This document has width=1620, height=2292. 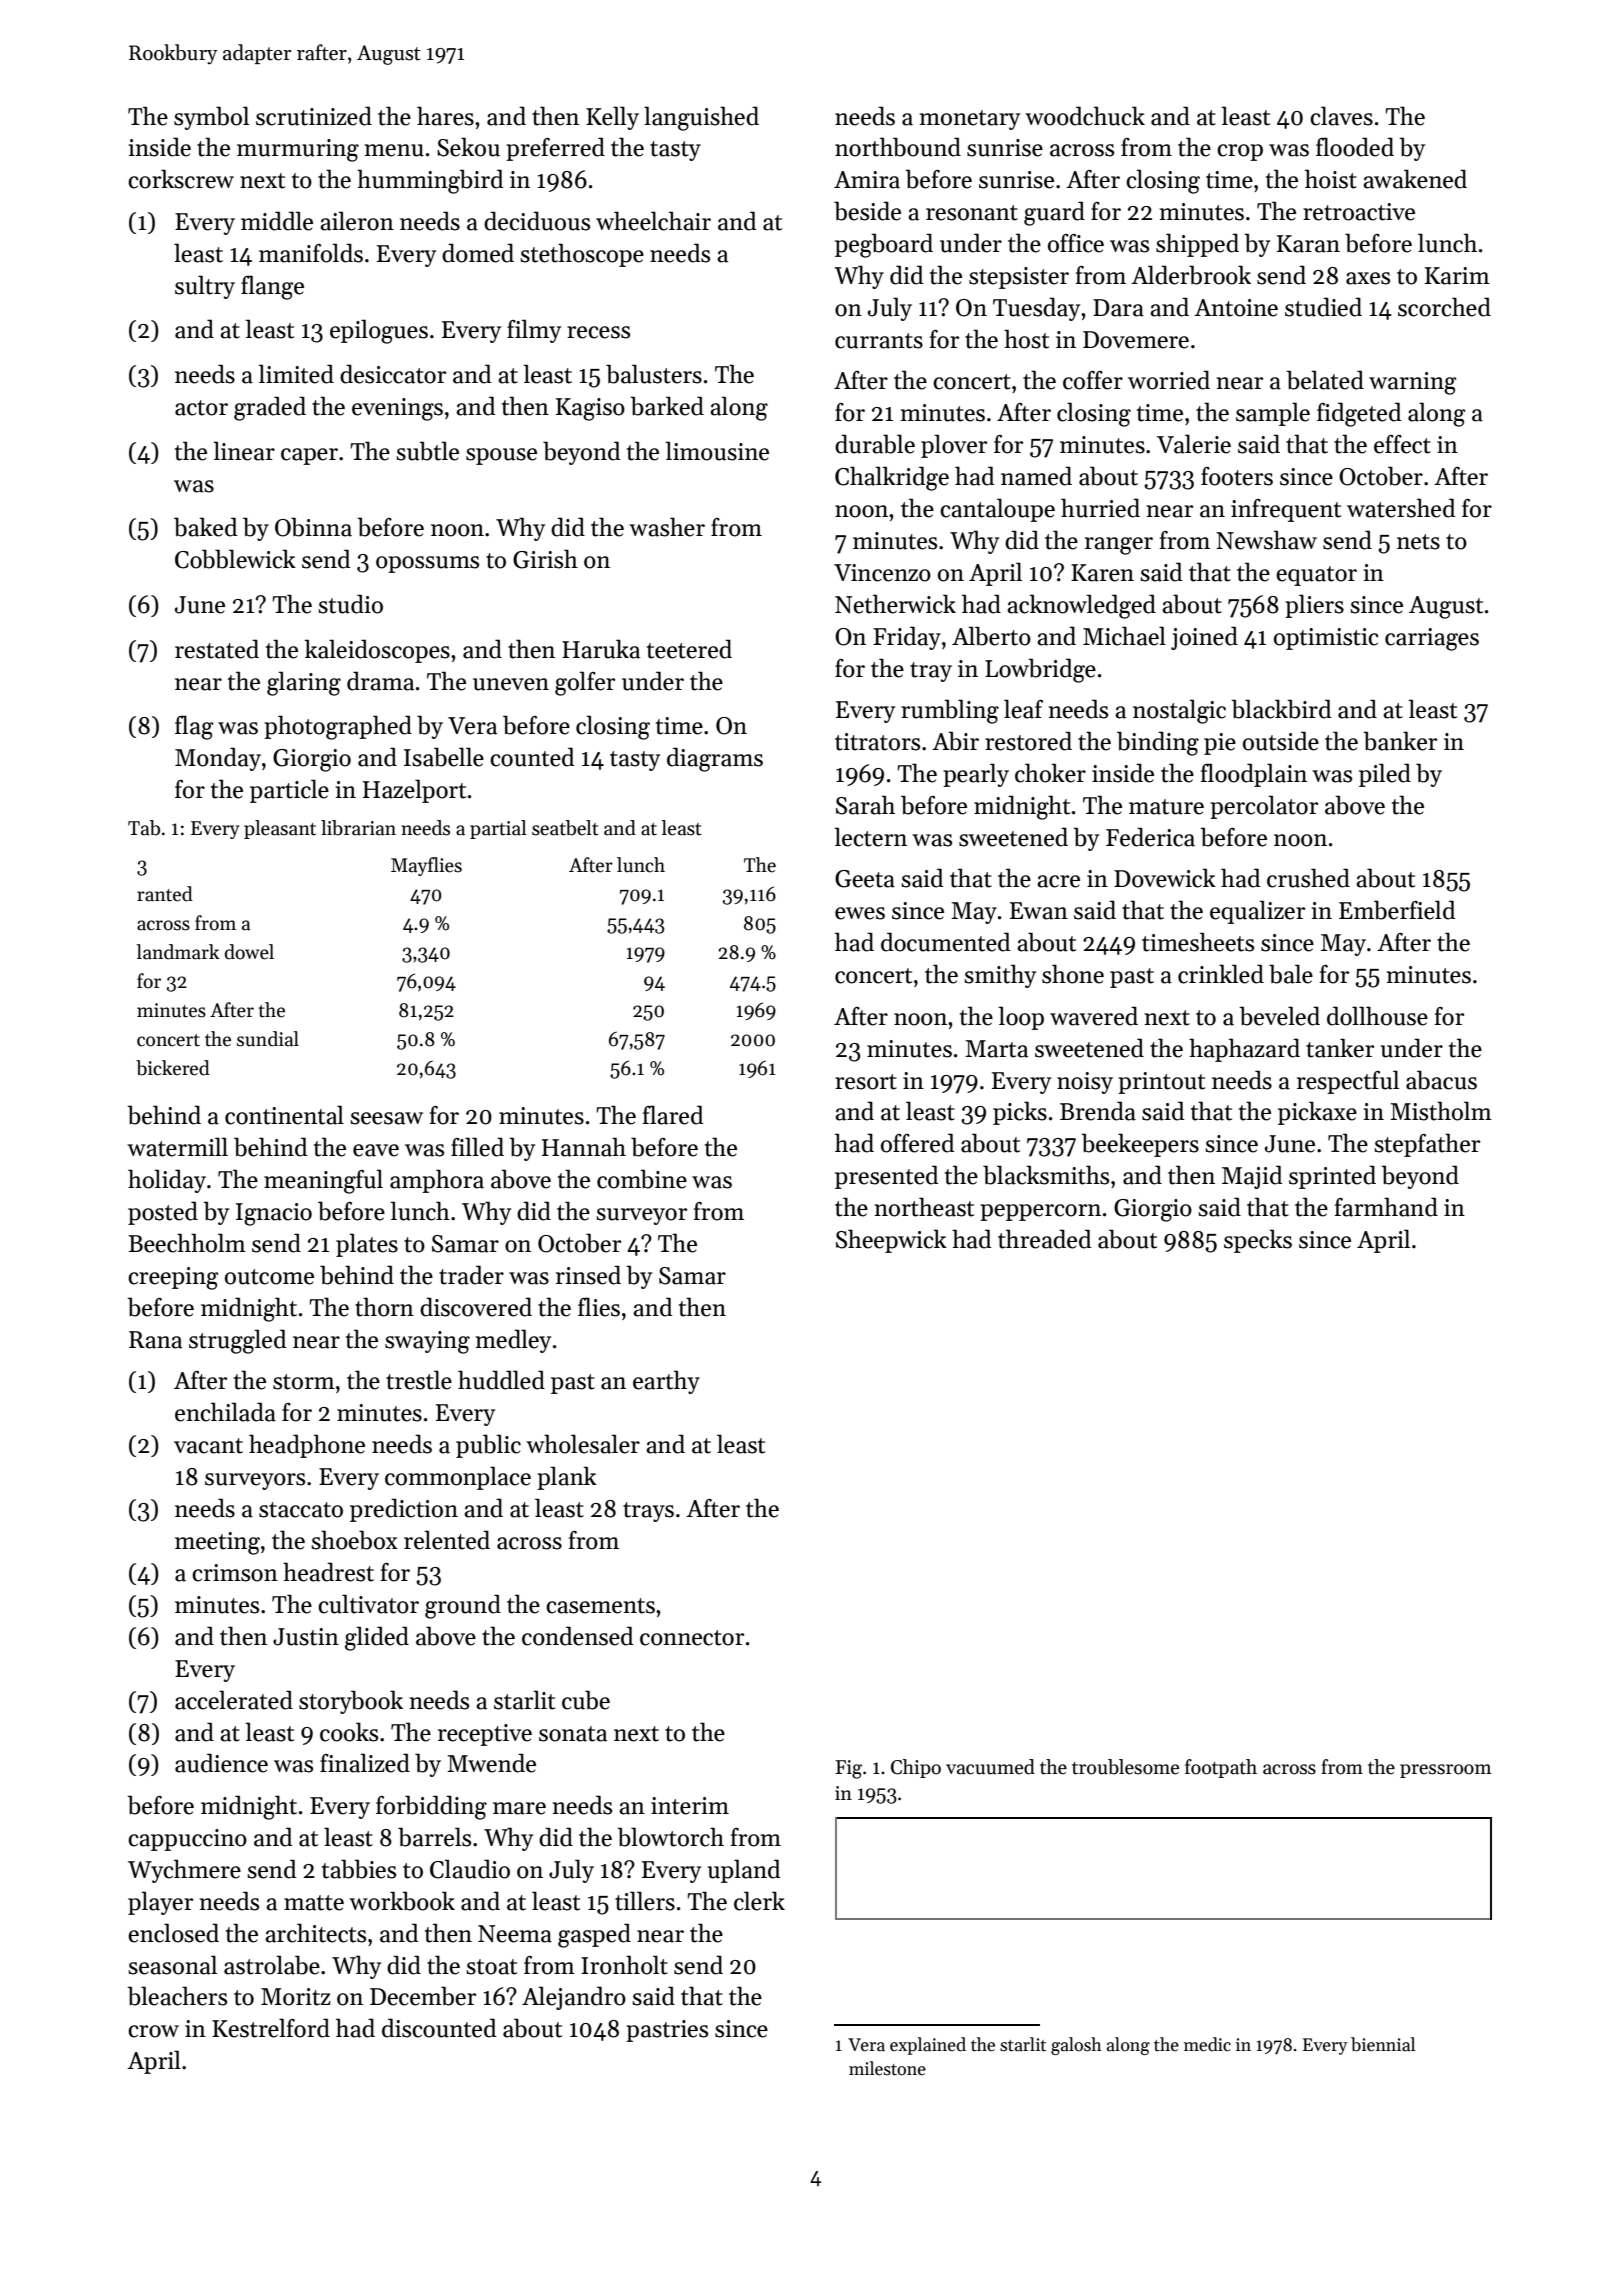 I want to click on filled, so click(x=477, y=1147).
